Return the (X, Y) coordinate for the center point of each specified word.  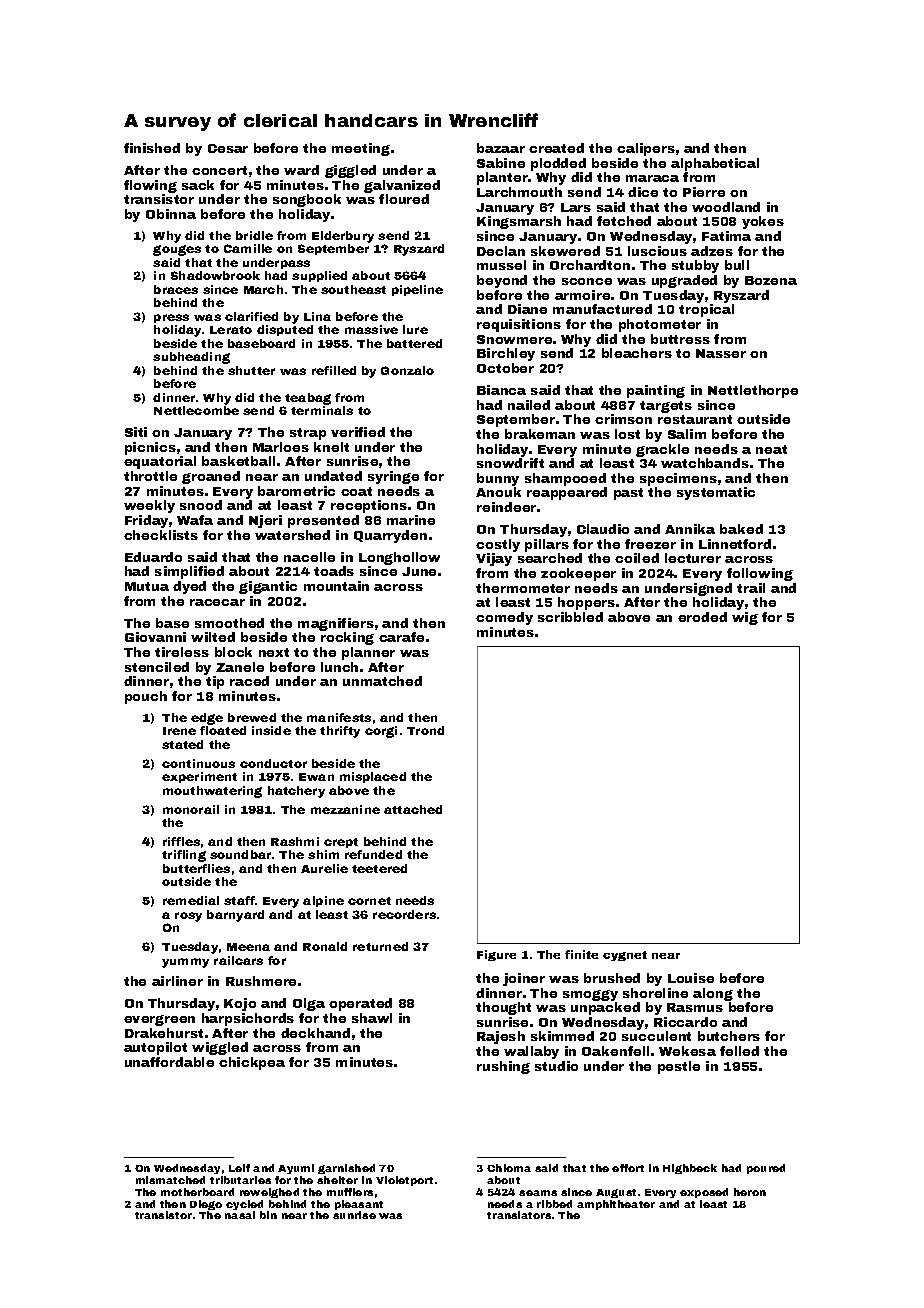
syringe (393, 477)
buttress (680, 339)
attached (413, 809)
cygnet (625, 956)
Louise (691, 978)
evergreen (159, 1020)
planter (502, 178)
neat (771, 449)
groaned (211, 477)
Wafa (195, 520)
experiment (199, 777)
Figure (496, 955)
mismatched (170, 1180)
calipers (646, 149)
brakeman (540, 434)
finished (152, 148)
